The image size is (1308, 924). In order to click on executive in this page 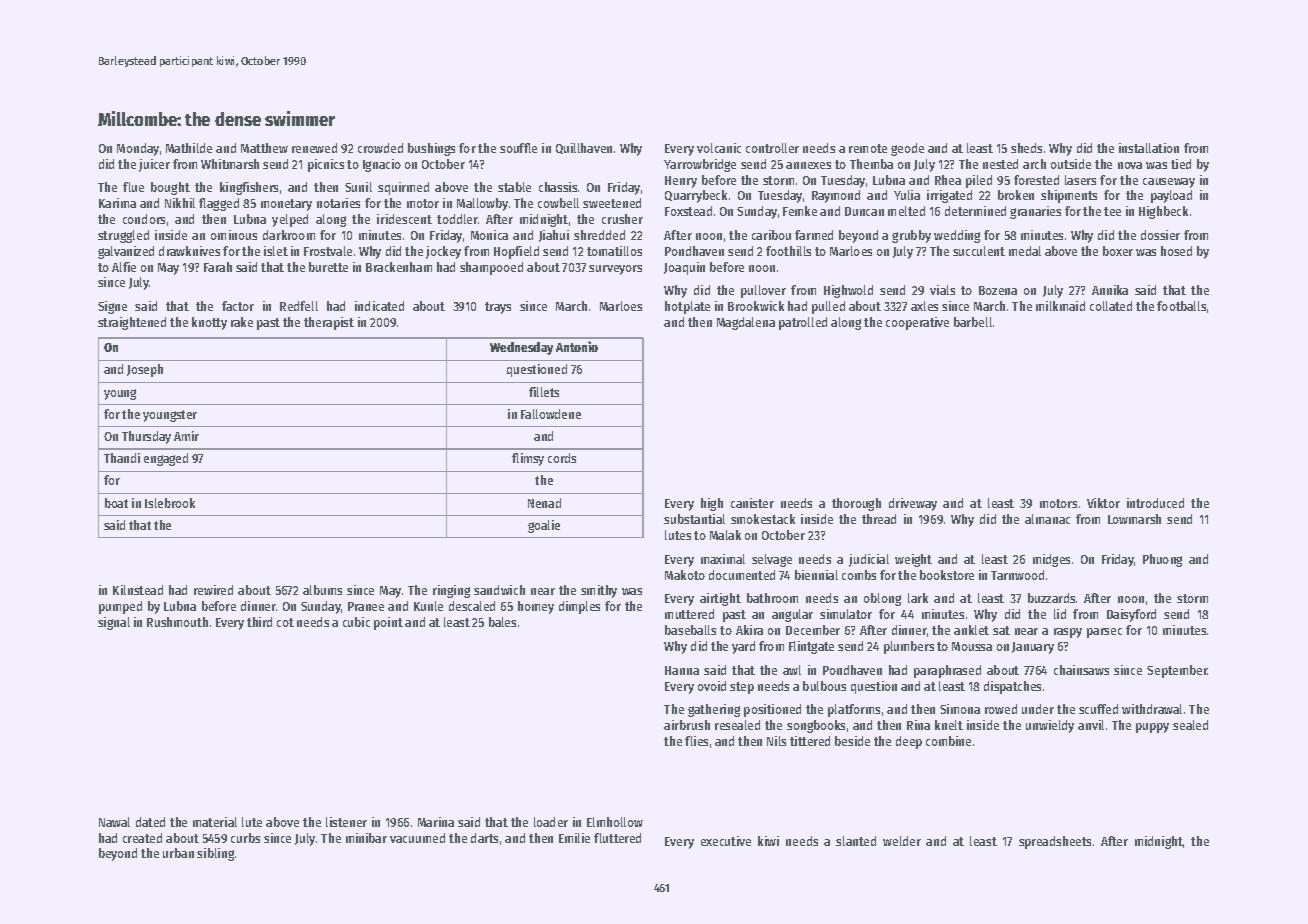, I will do `click(726, 841)`.
